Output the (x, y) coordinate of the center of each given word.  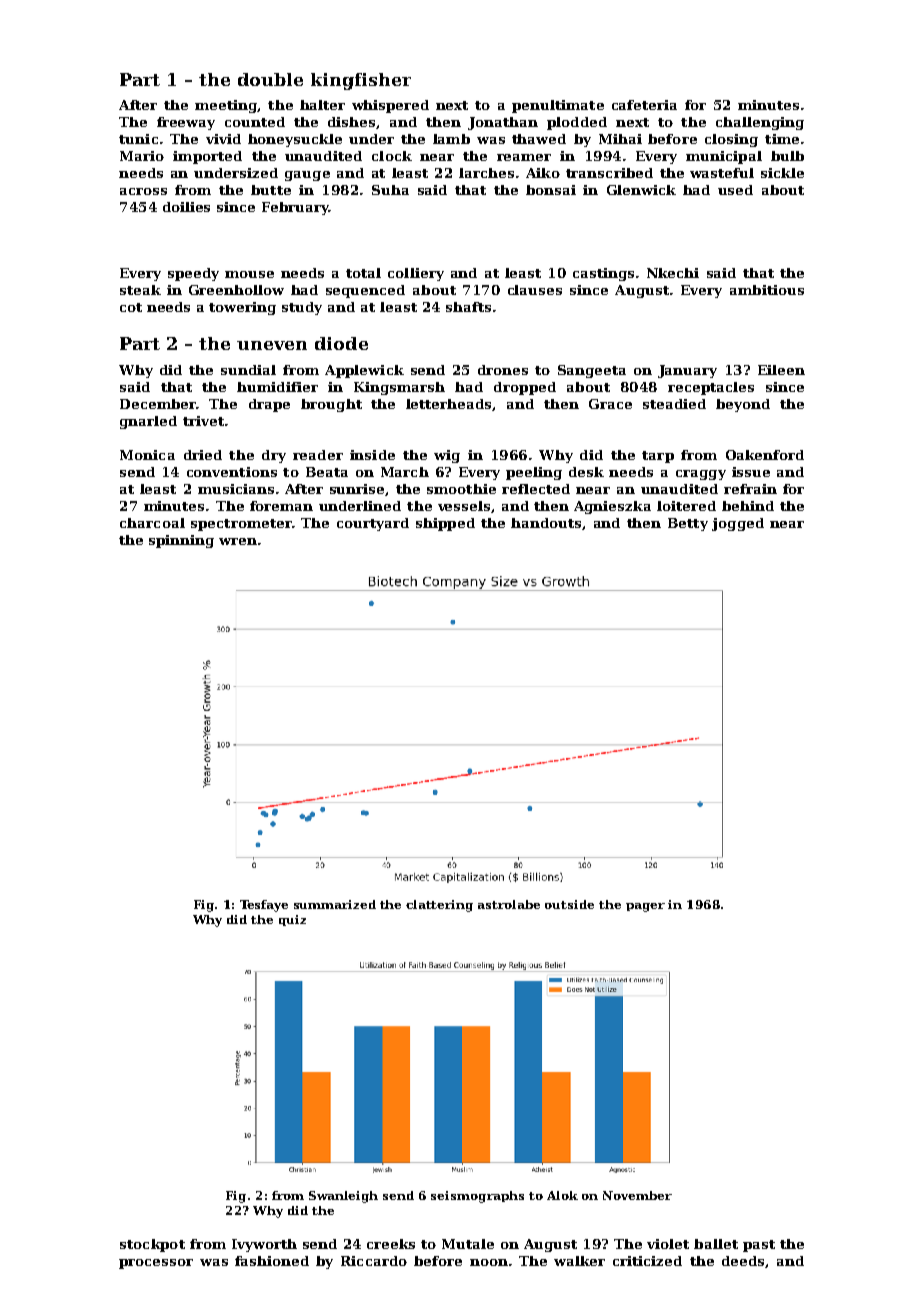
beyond (743, 405)
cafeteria (644, 105)
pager (645, 907)
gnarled (148, 422)
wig (447, 456)
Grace (610, 404)
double (270, 79)
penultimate (558, 106)
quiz (292, 920)
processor (156, 1264)
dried (203, 455)
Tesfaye (264, 906)
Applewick (364, 371)
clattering (439, 906)
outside (569, 904)
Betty (688, 524)
